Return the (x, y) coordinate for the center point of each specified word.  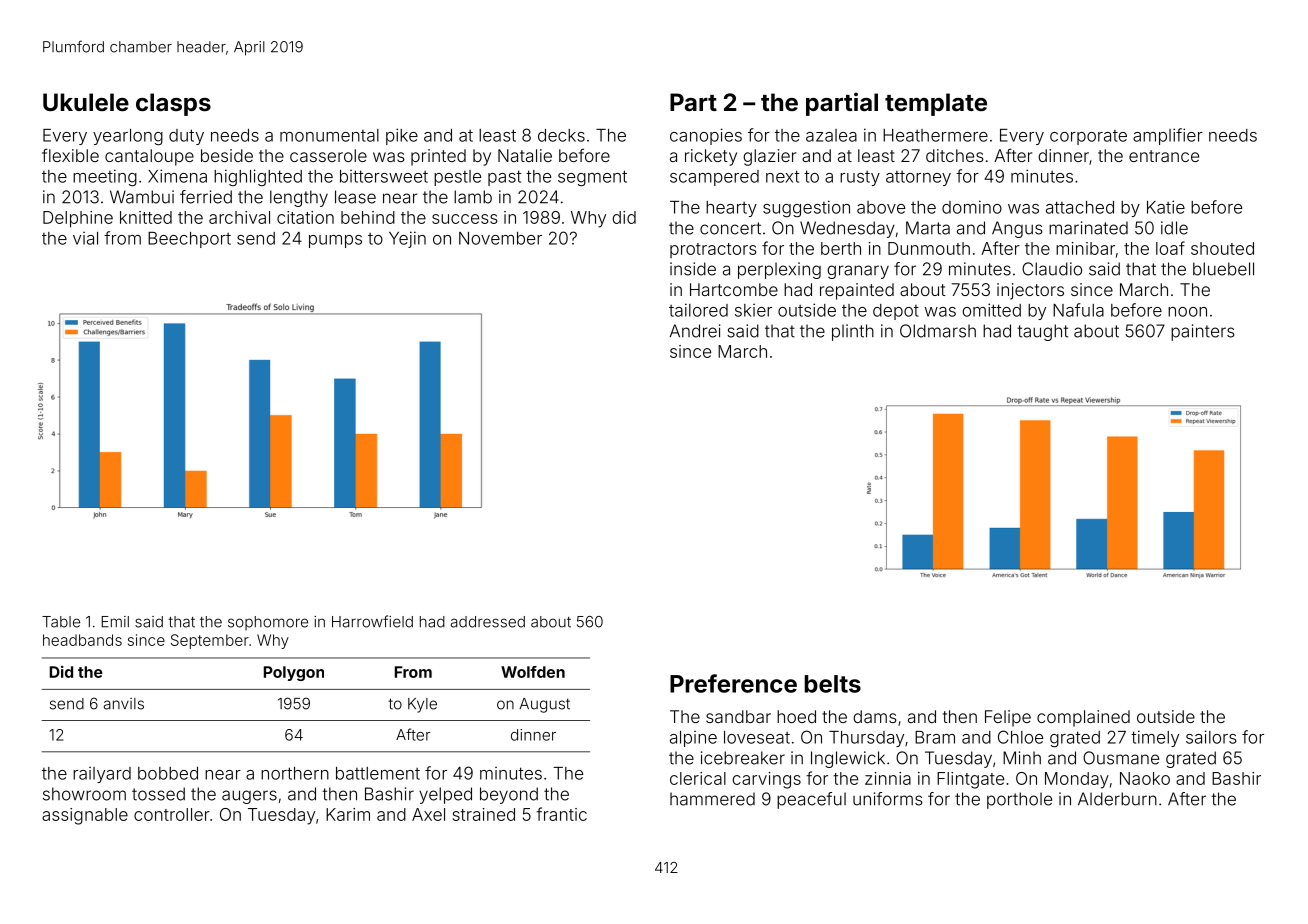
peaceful (811, 800)
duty (186, 137)
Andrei (695, 331)
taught (1042, 332)
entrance (1164, 156)
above (881, 207)
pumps (335, 241)
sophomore (268, 623)
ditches (955, 155)
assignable (85, 816)
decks (561, 135)
